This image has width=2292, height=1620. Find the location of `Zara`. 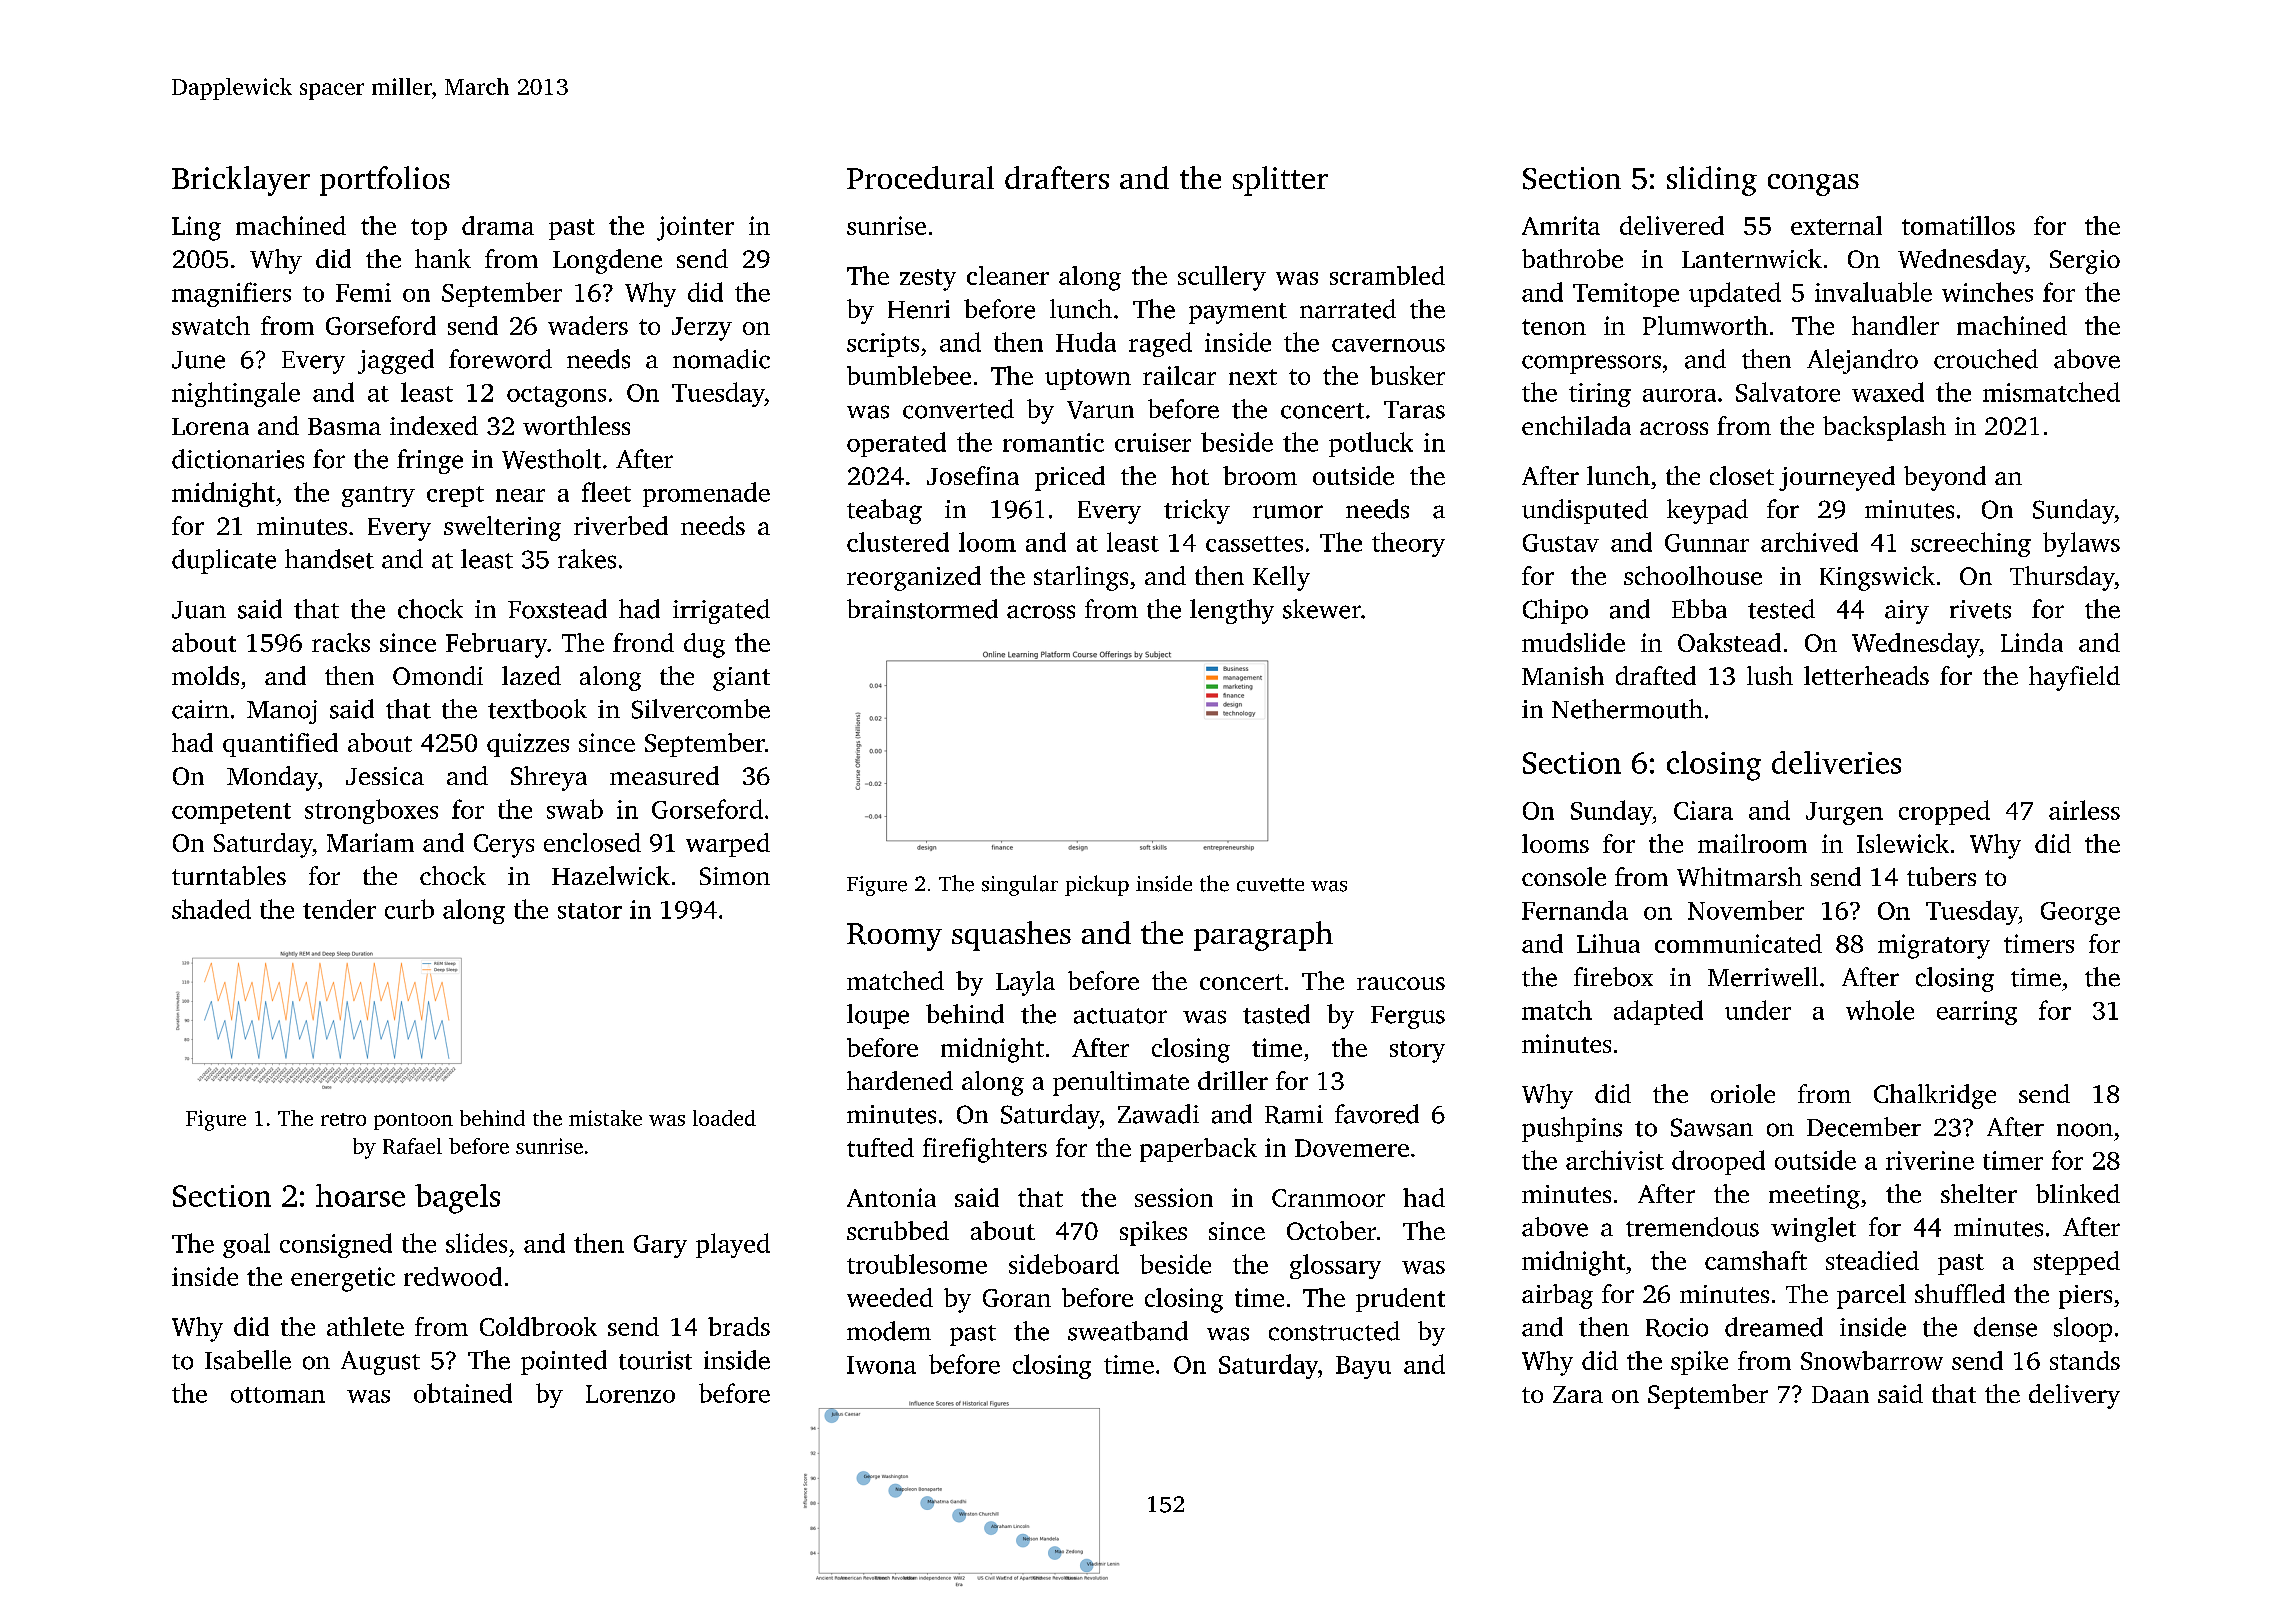

Zara is located at coordinates (1578, 1394).
